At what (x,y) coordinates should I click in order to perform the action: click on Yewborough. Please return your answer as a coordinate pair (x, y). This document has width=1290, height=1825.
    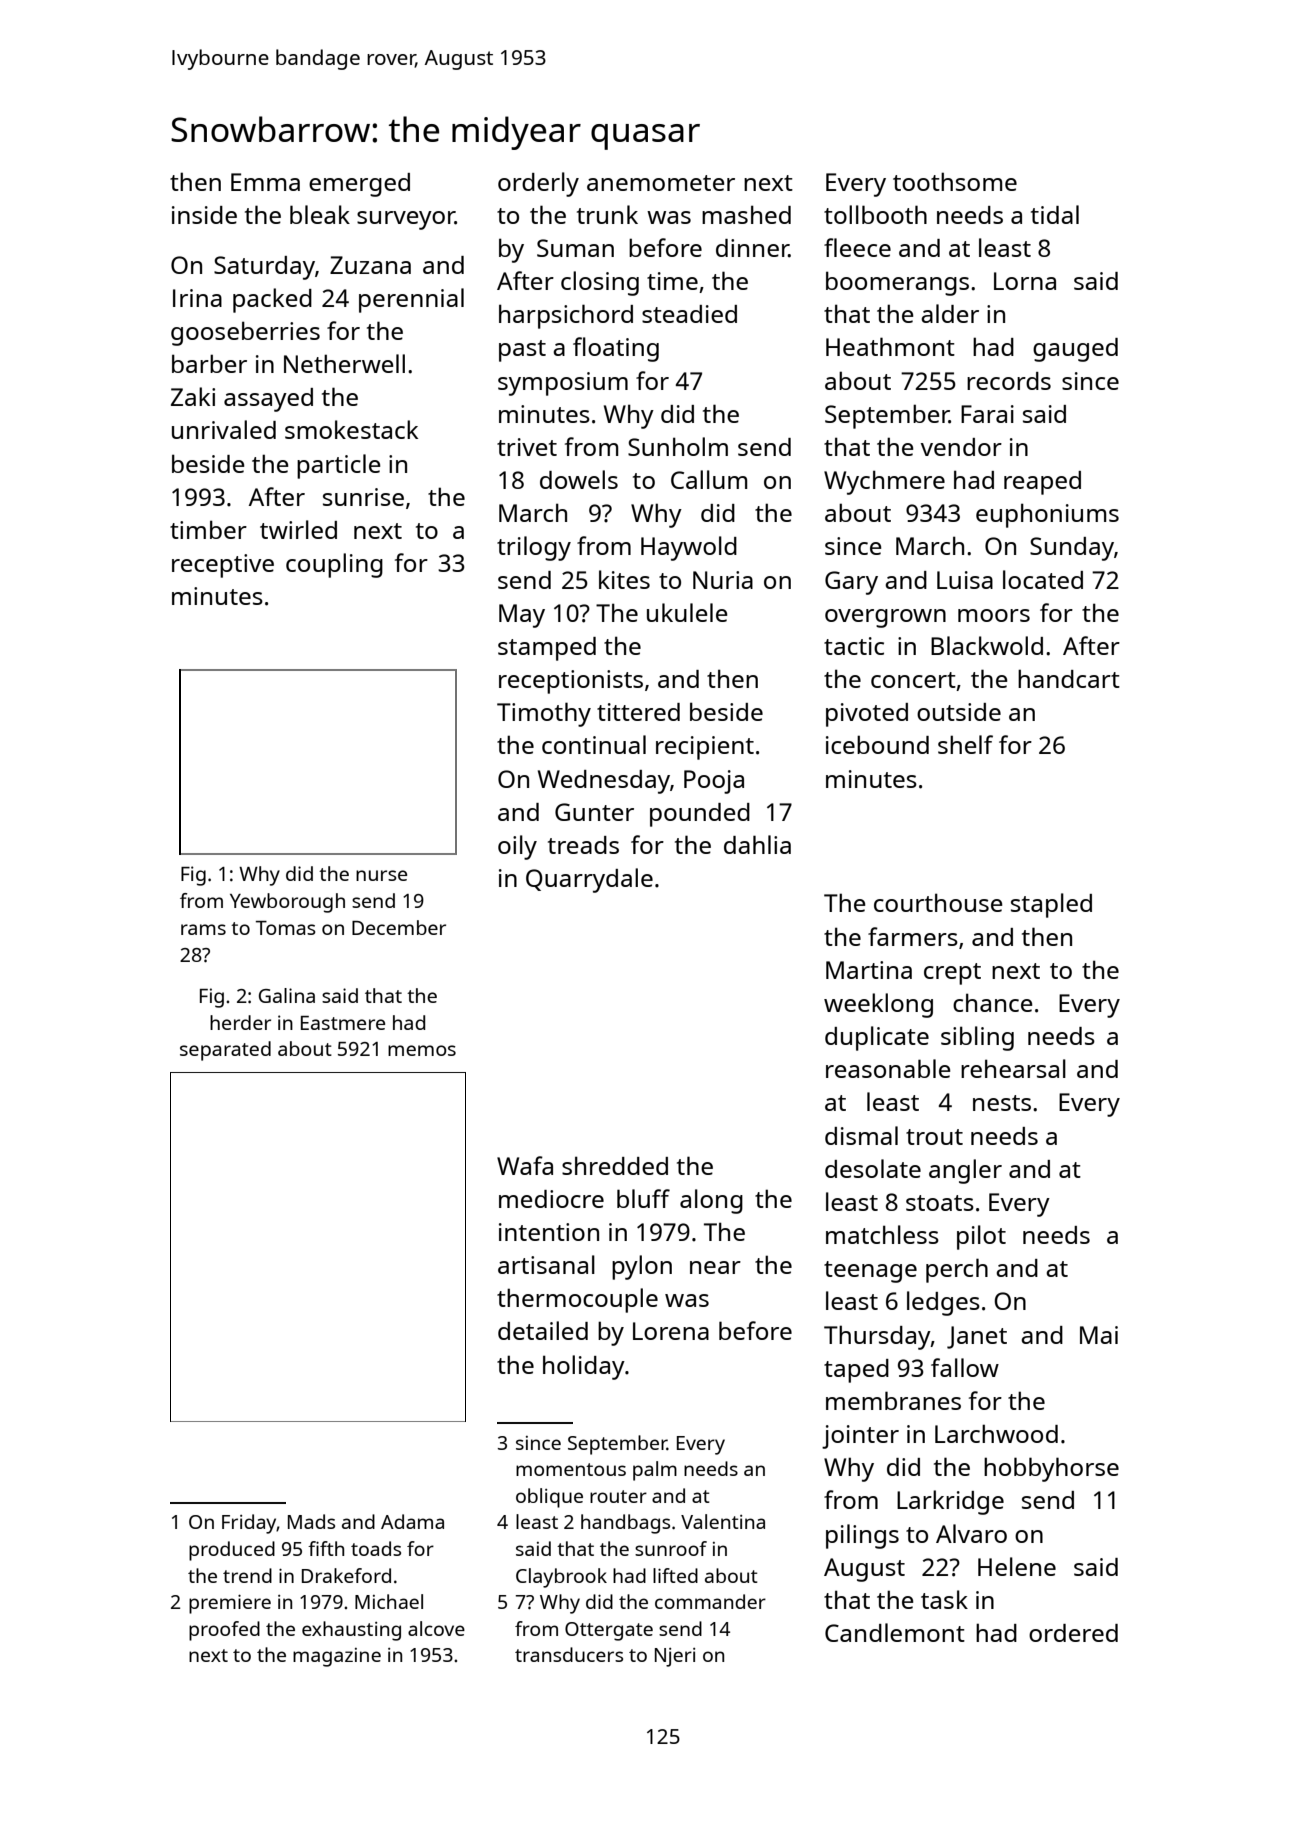
    Looking at the image, I should click on (287, 903).
